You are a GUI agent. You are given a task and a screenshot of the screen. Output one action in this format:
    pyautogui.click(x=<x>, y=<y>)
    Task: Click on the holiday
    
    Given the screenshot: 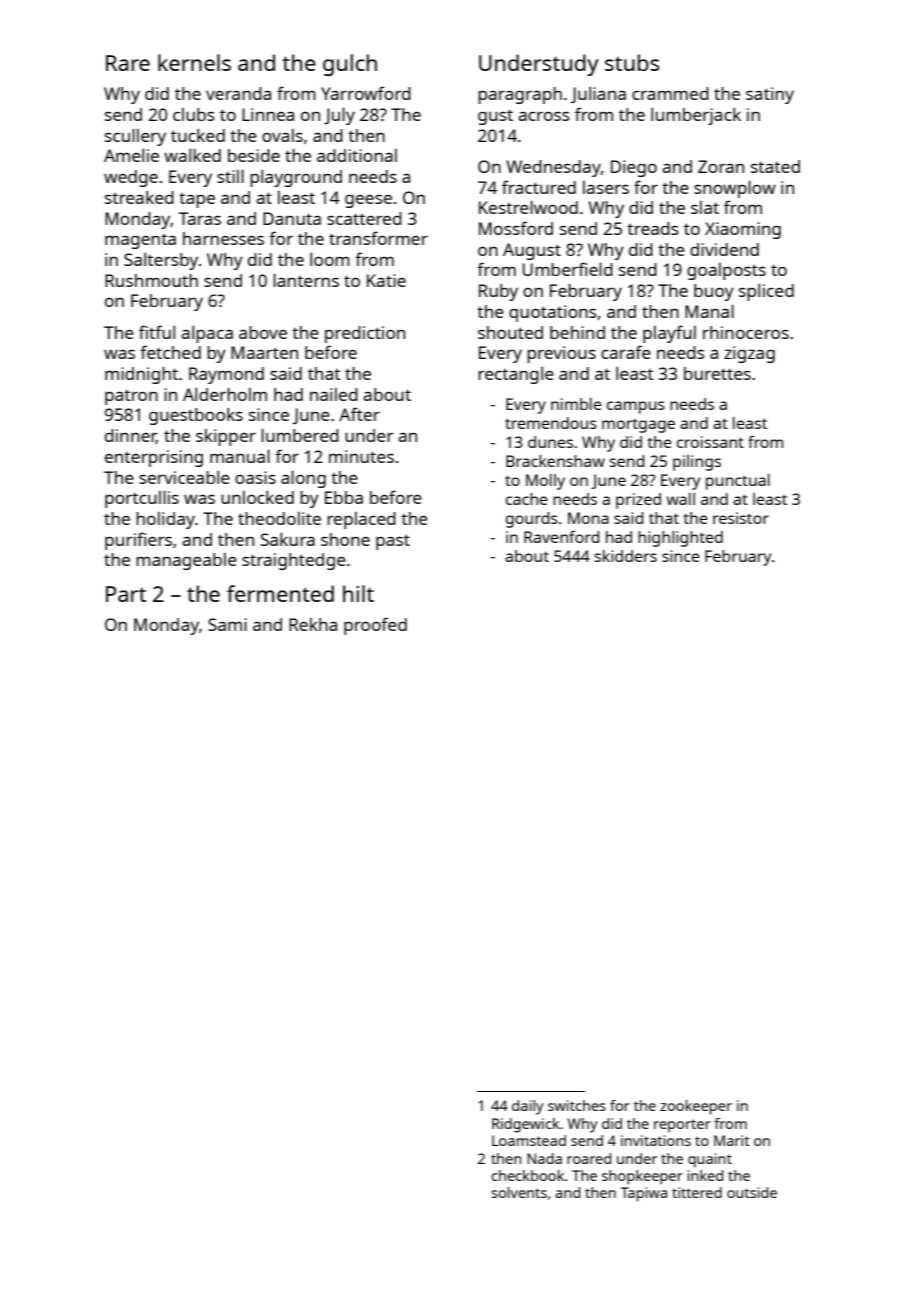 What is the action you would take?
    pyautogui.click(x=165, y=520)
